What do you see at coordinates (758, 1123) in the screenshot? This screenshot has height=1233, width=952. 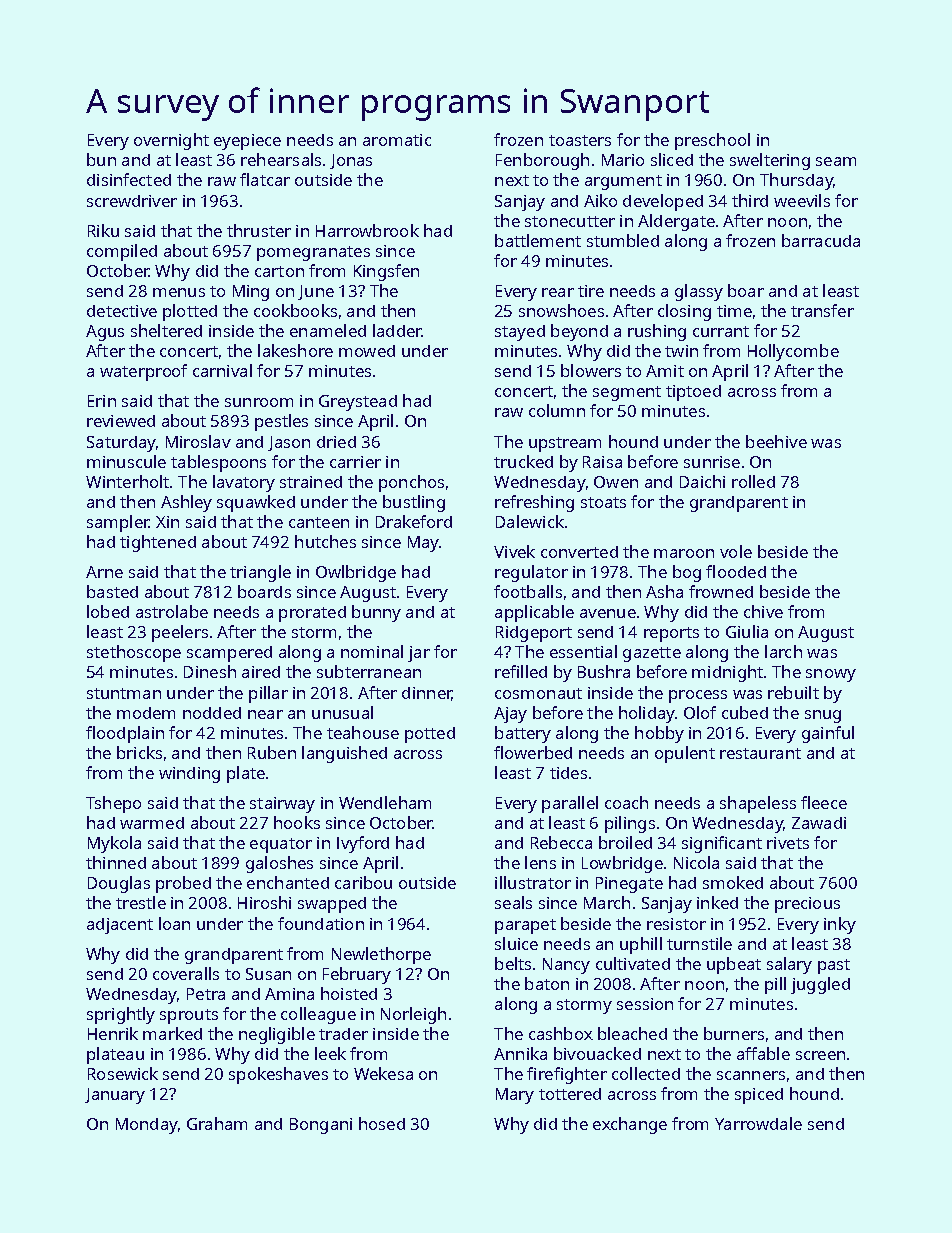 I see `Yarrowdale` at bounding box center [758, 1123].
